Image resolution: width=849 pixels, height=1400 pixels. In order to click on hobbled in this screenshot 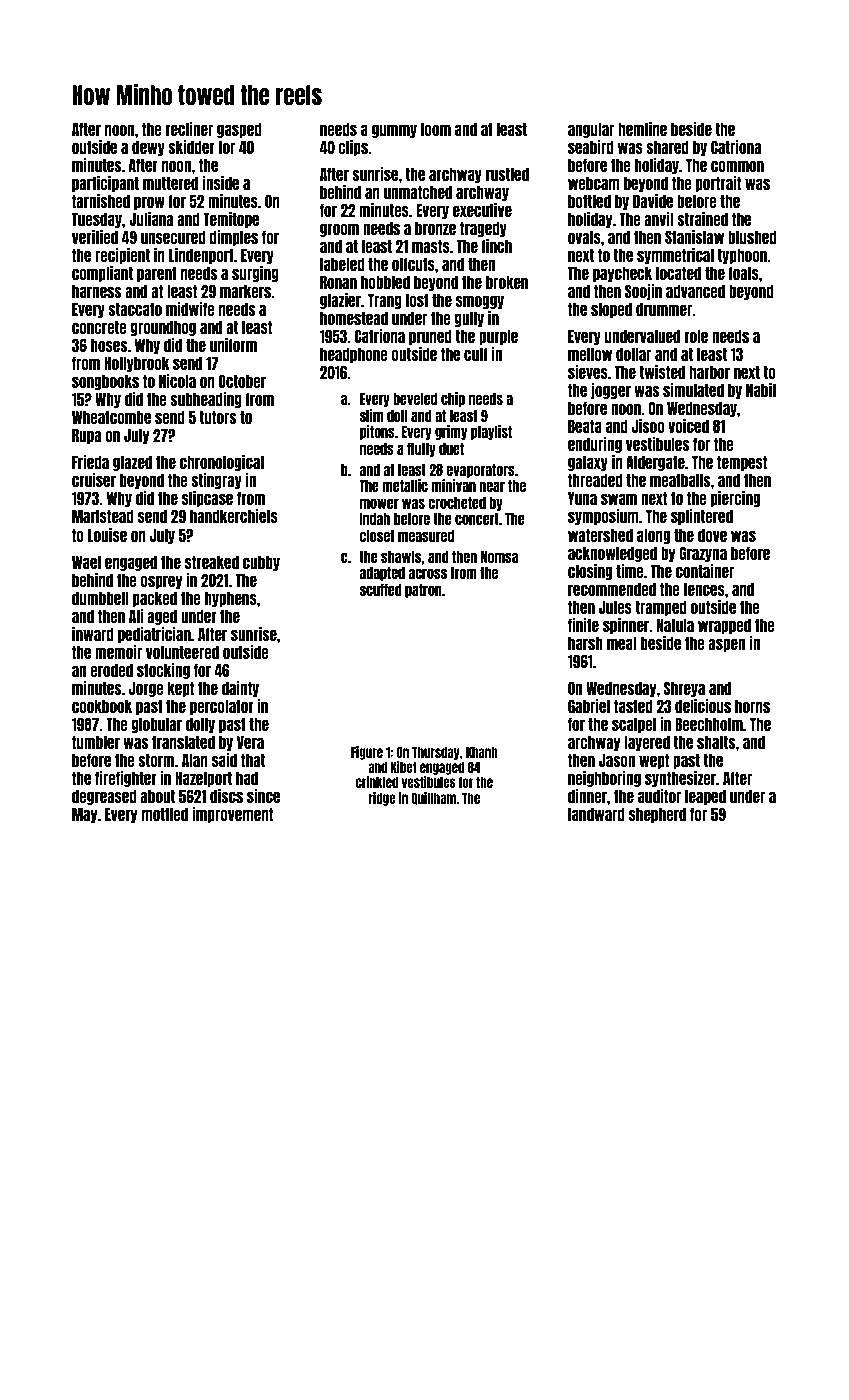, I will do `click(385, 282)`.
